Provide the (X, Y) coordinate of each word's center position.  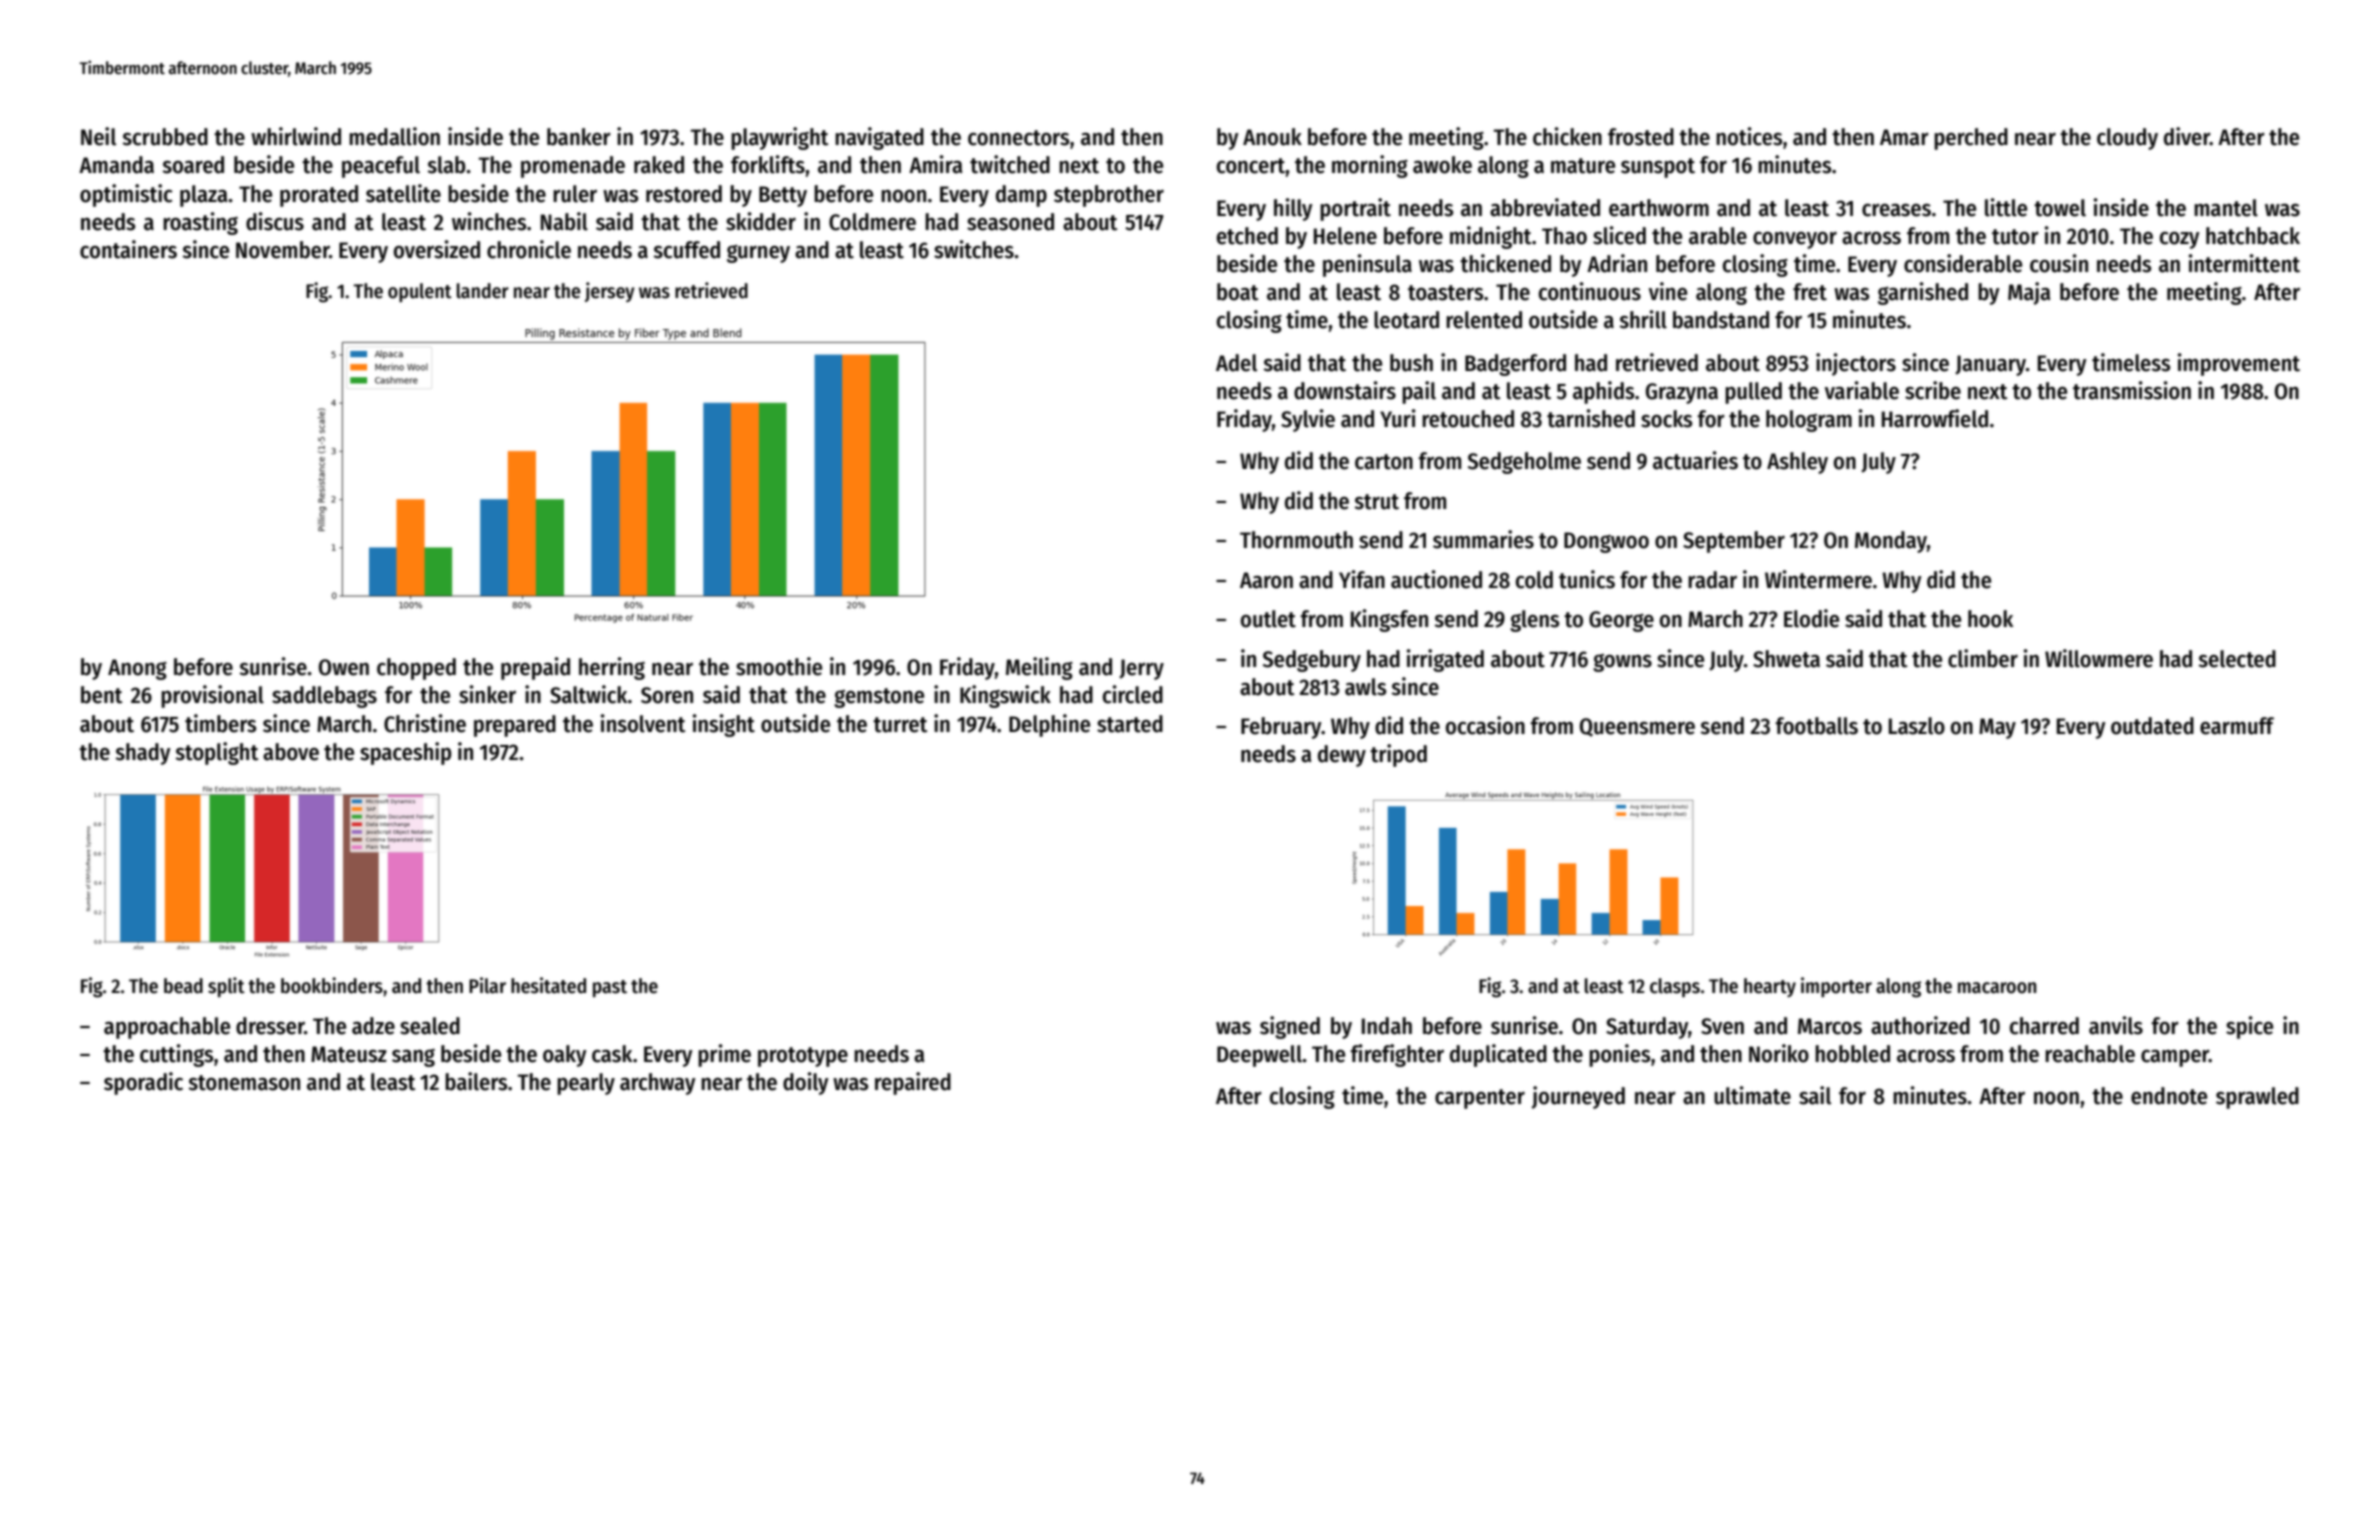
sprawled (2257, 1098)
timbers (221, 723)
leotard (1406, 320)
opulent (420, 292)
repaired (913, 1083)
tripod (1398, 755)
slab (446, 165)
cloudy (2127, 139)
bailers (476, 1081)
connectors (1019, 138)
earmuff (2237, 726)
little (2006, 207)
